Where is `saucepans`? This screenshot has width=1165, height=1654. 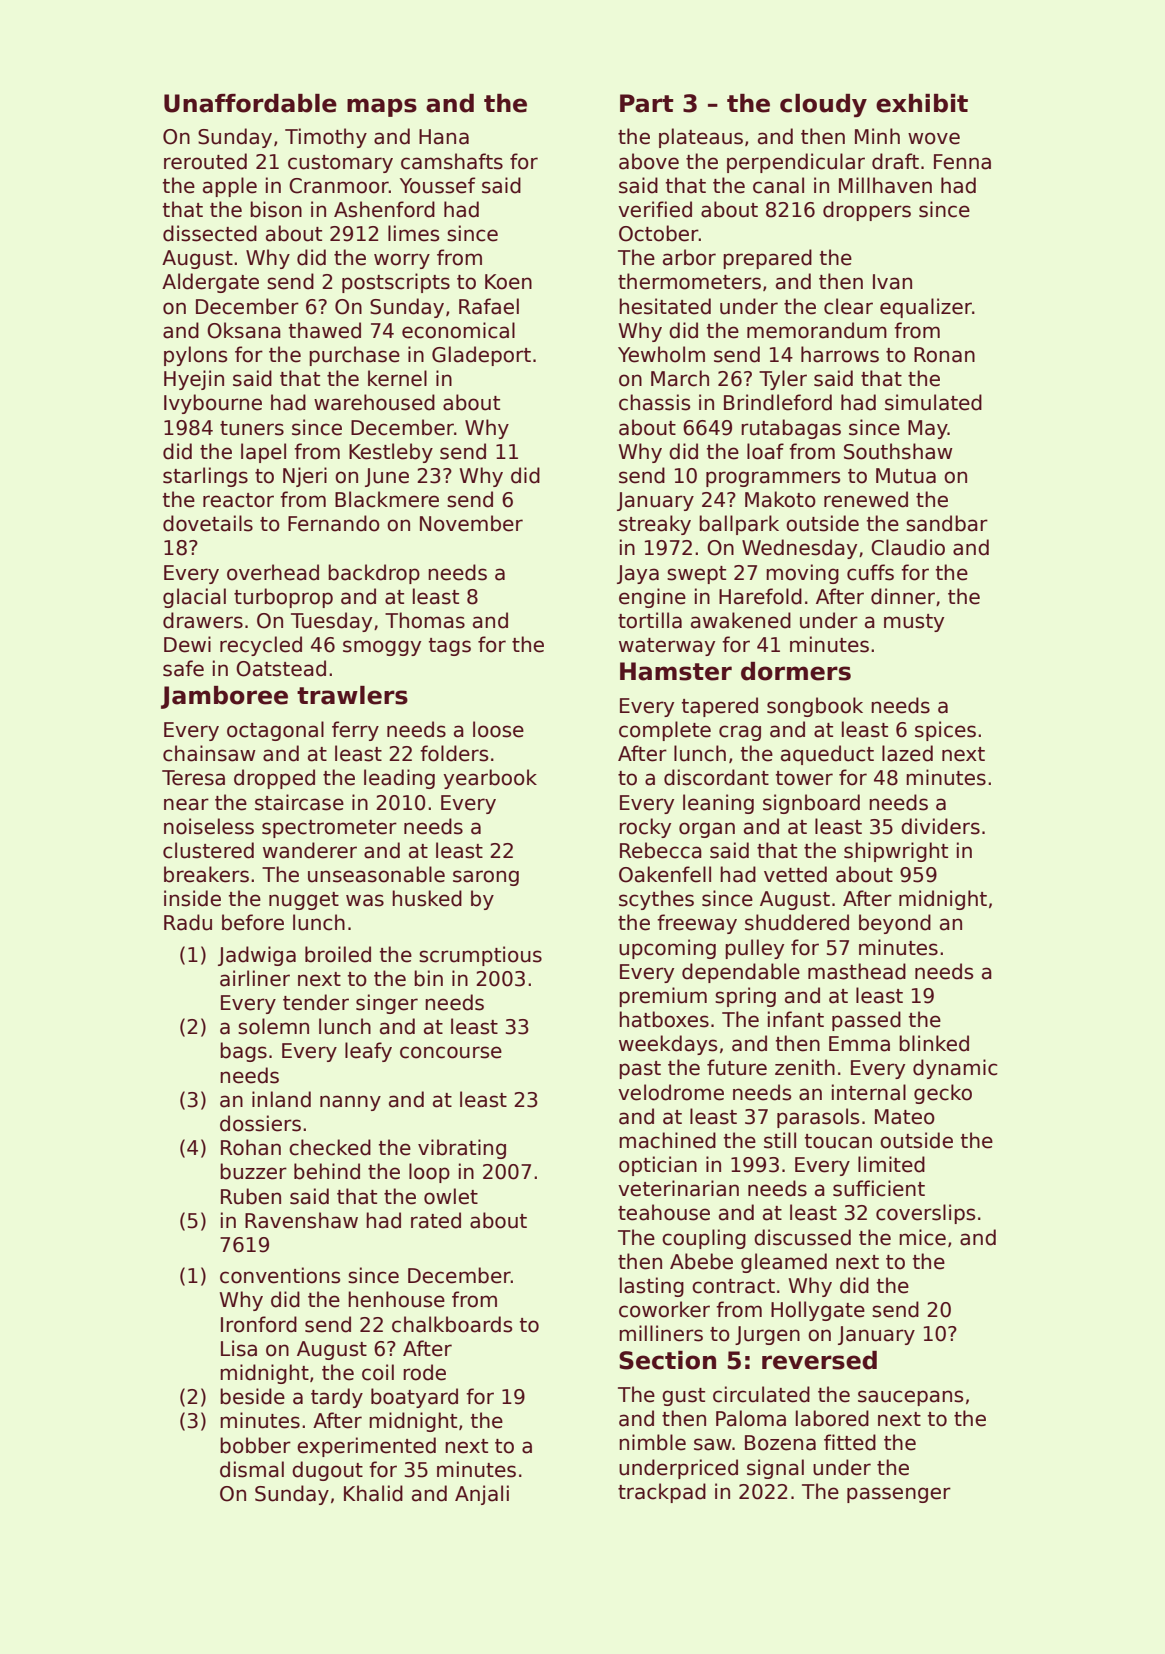
saucepans is located at coordinates (910, 1398).
